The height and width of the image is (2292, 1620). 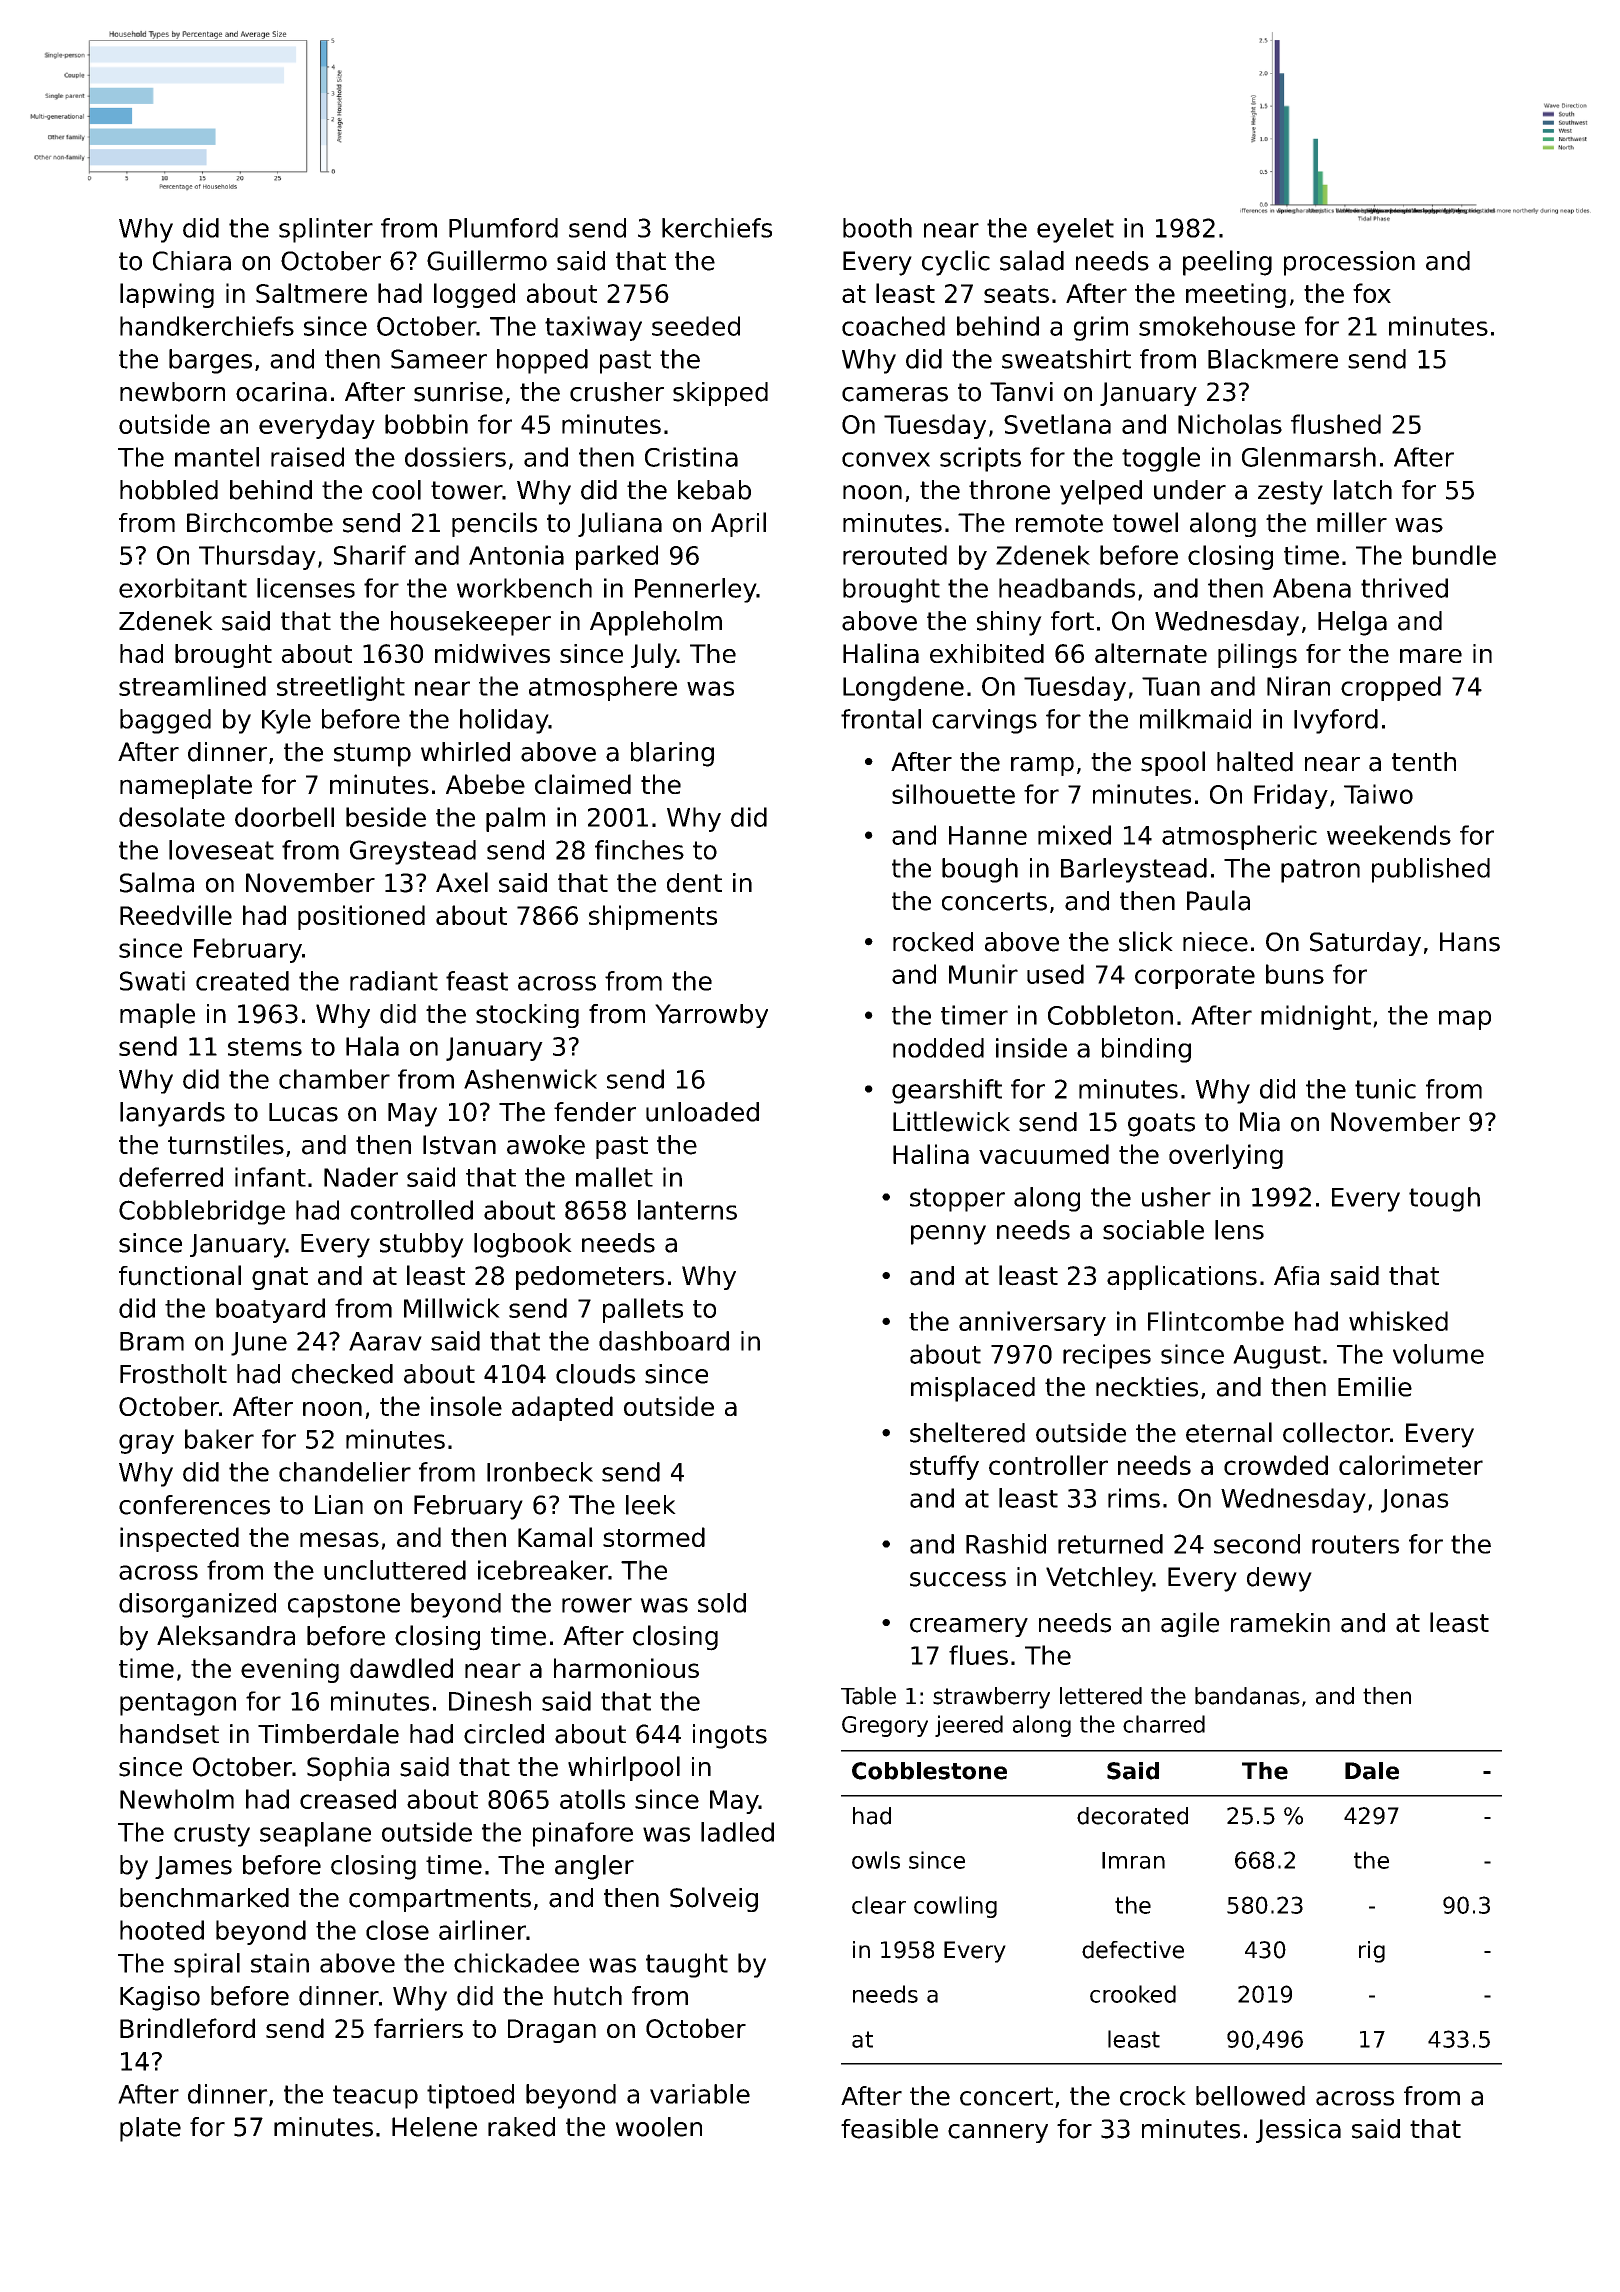 What do you see at coordinates (973, 1389) in the image?
I see `misplaced` at bounding box center [973, 1389].
